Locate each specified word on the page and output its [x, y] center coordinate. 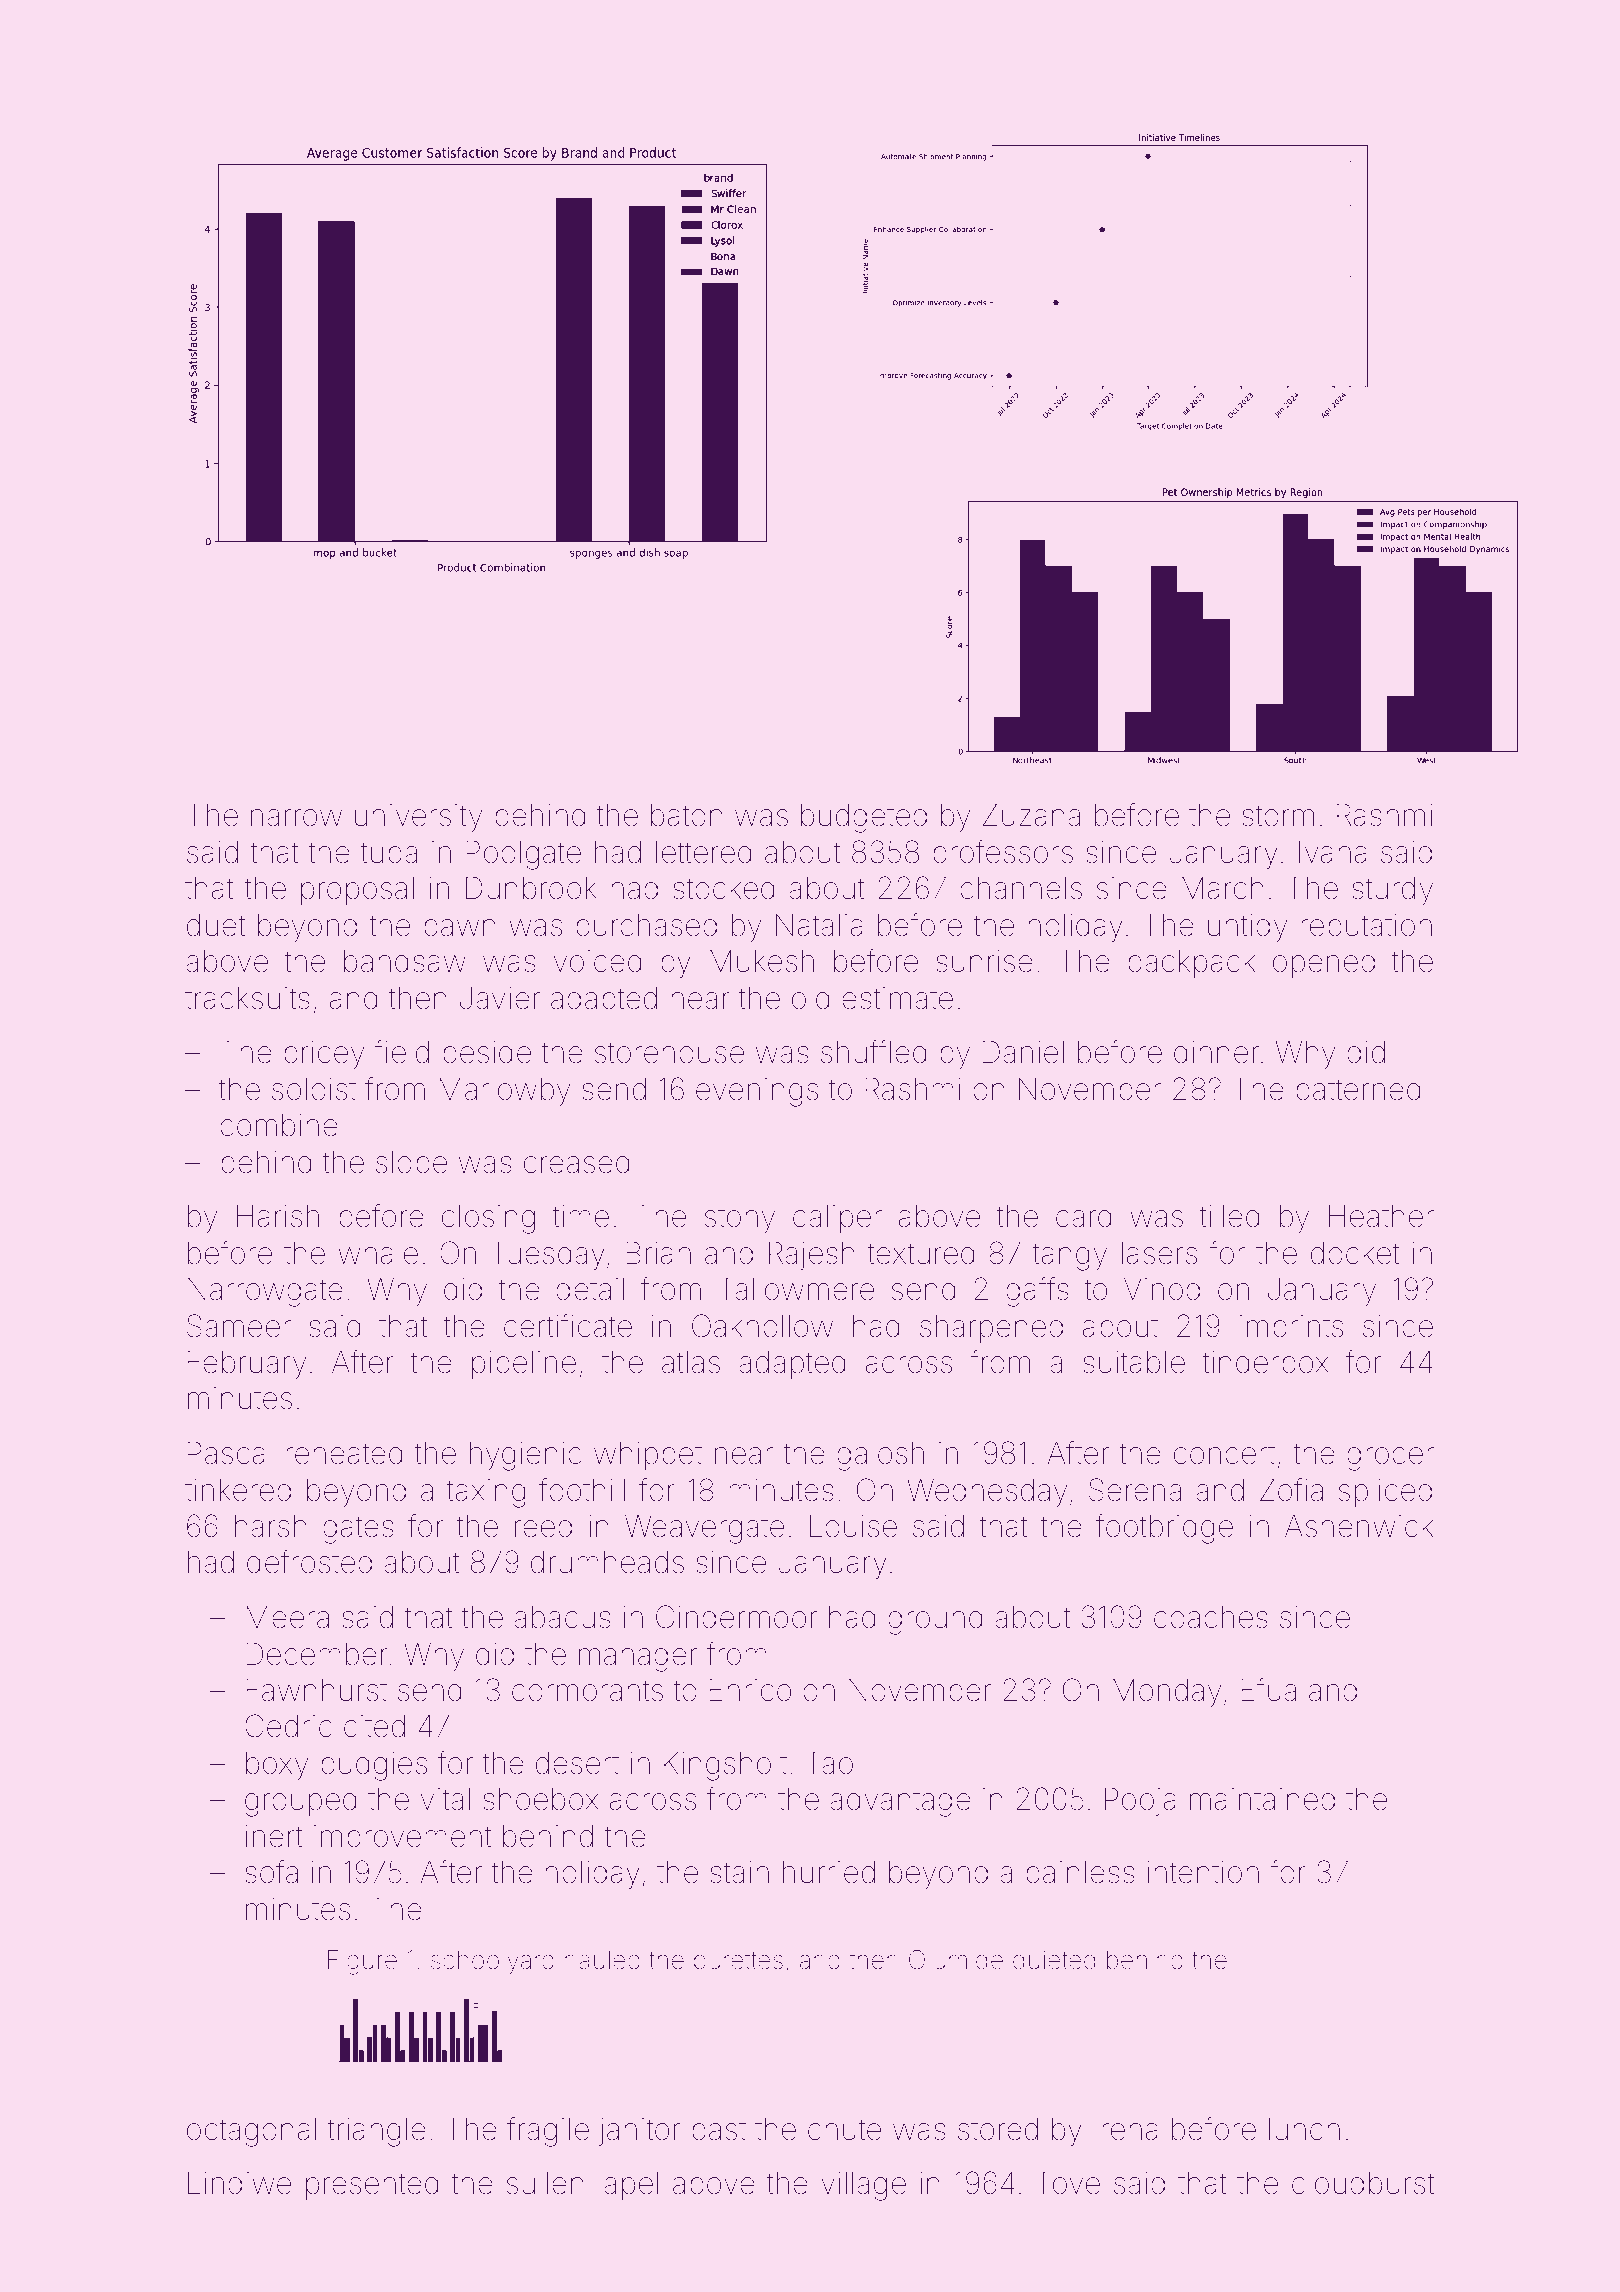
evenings [757, 1092]
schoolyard [492, 1962]
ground [935, 1620]
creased [577, 1162]
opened [1324, 964]
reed [543, 1526]
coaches [1211, 1617]
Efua [1268, 1689]
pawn [460, 930]
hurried [829, 1872]
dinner [1216, 1052]
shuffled [874, 1051]
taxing [486, 1493]
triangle [377, 2132]
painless [1080, 1875]
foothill [582, 1490]
